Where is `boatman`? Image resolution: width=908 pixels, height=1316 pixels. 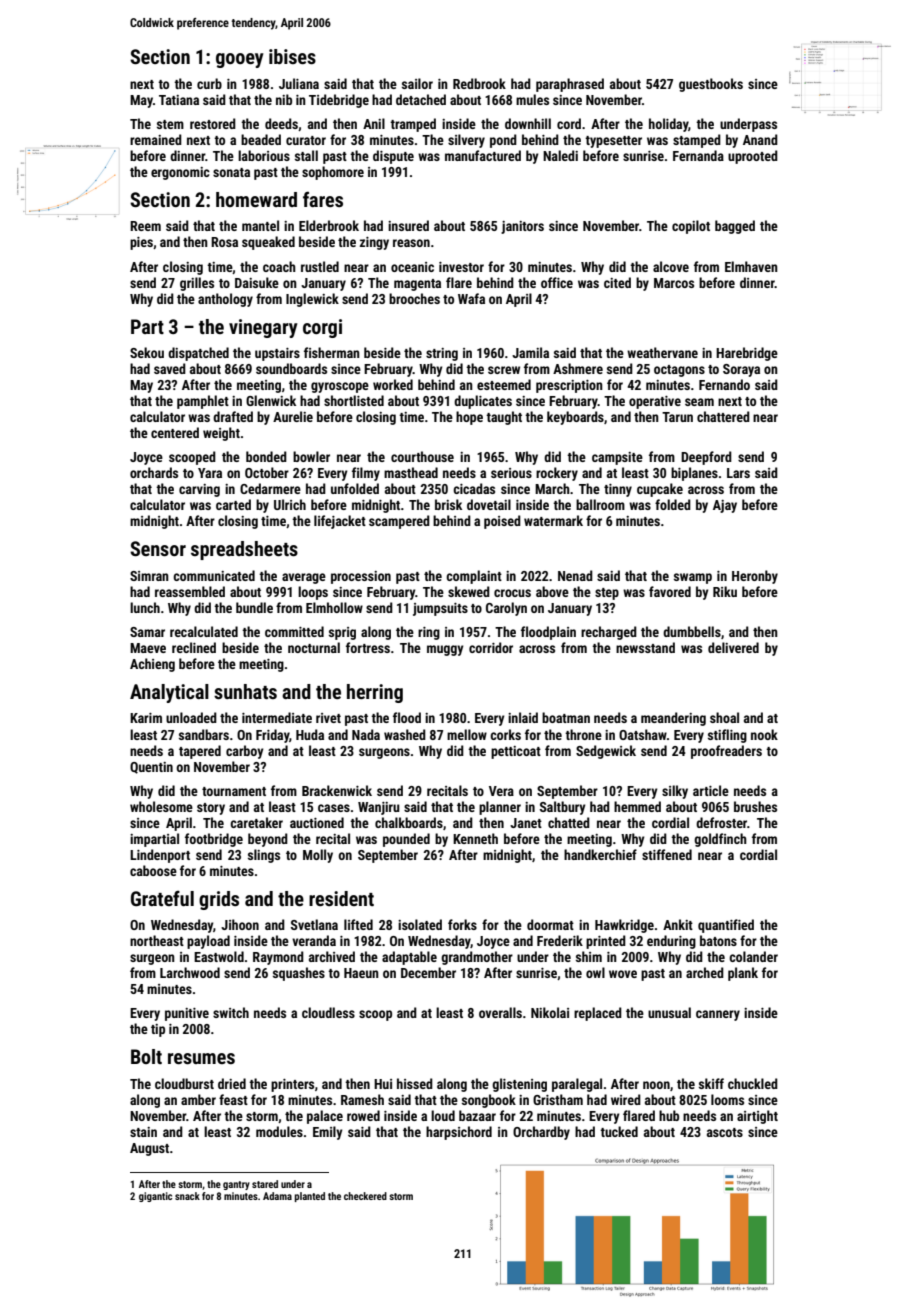 boatman is located at coordinates (566, 717).
